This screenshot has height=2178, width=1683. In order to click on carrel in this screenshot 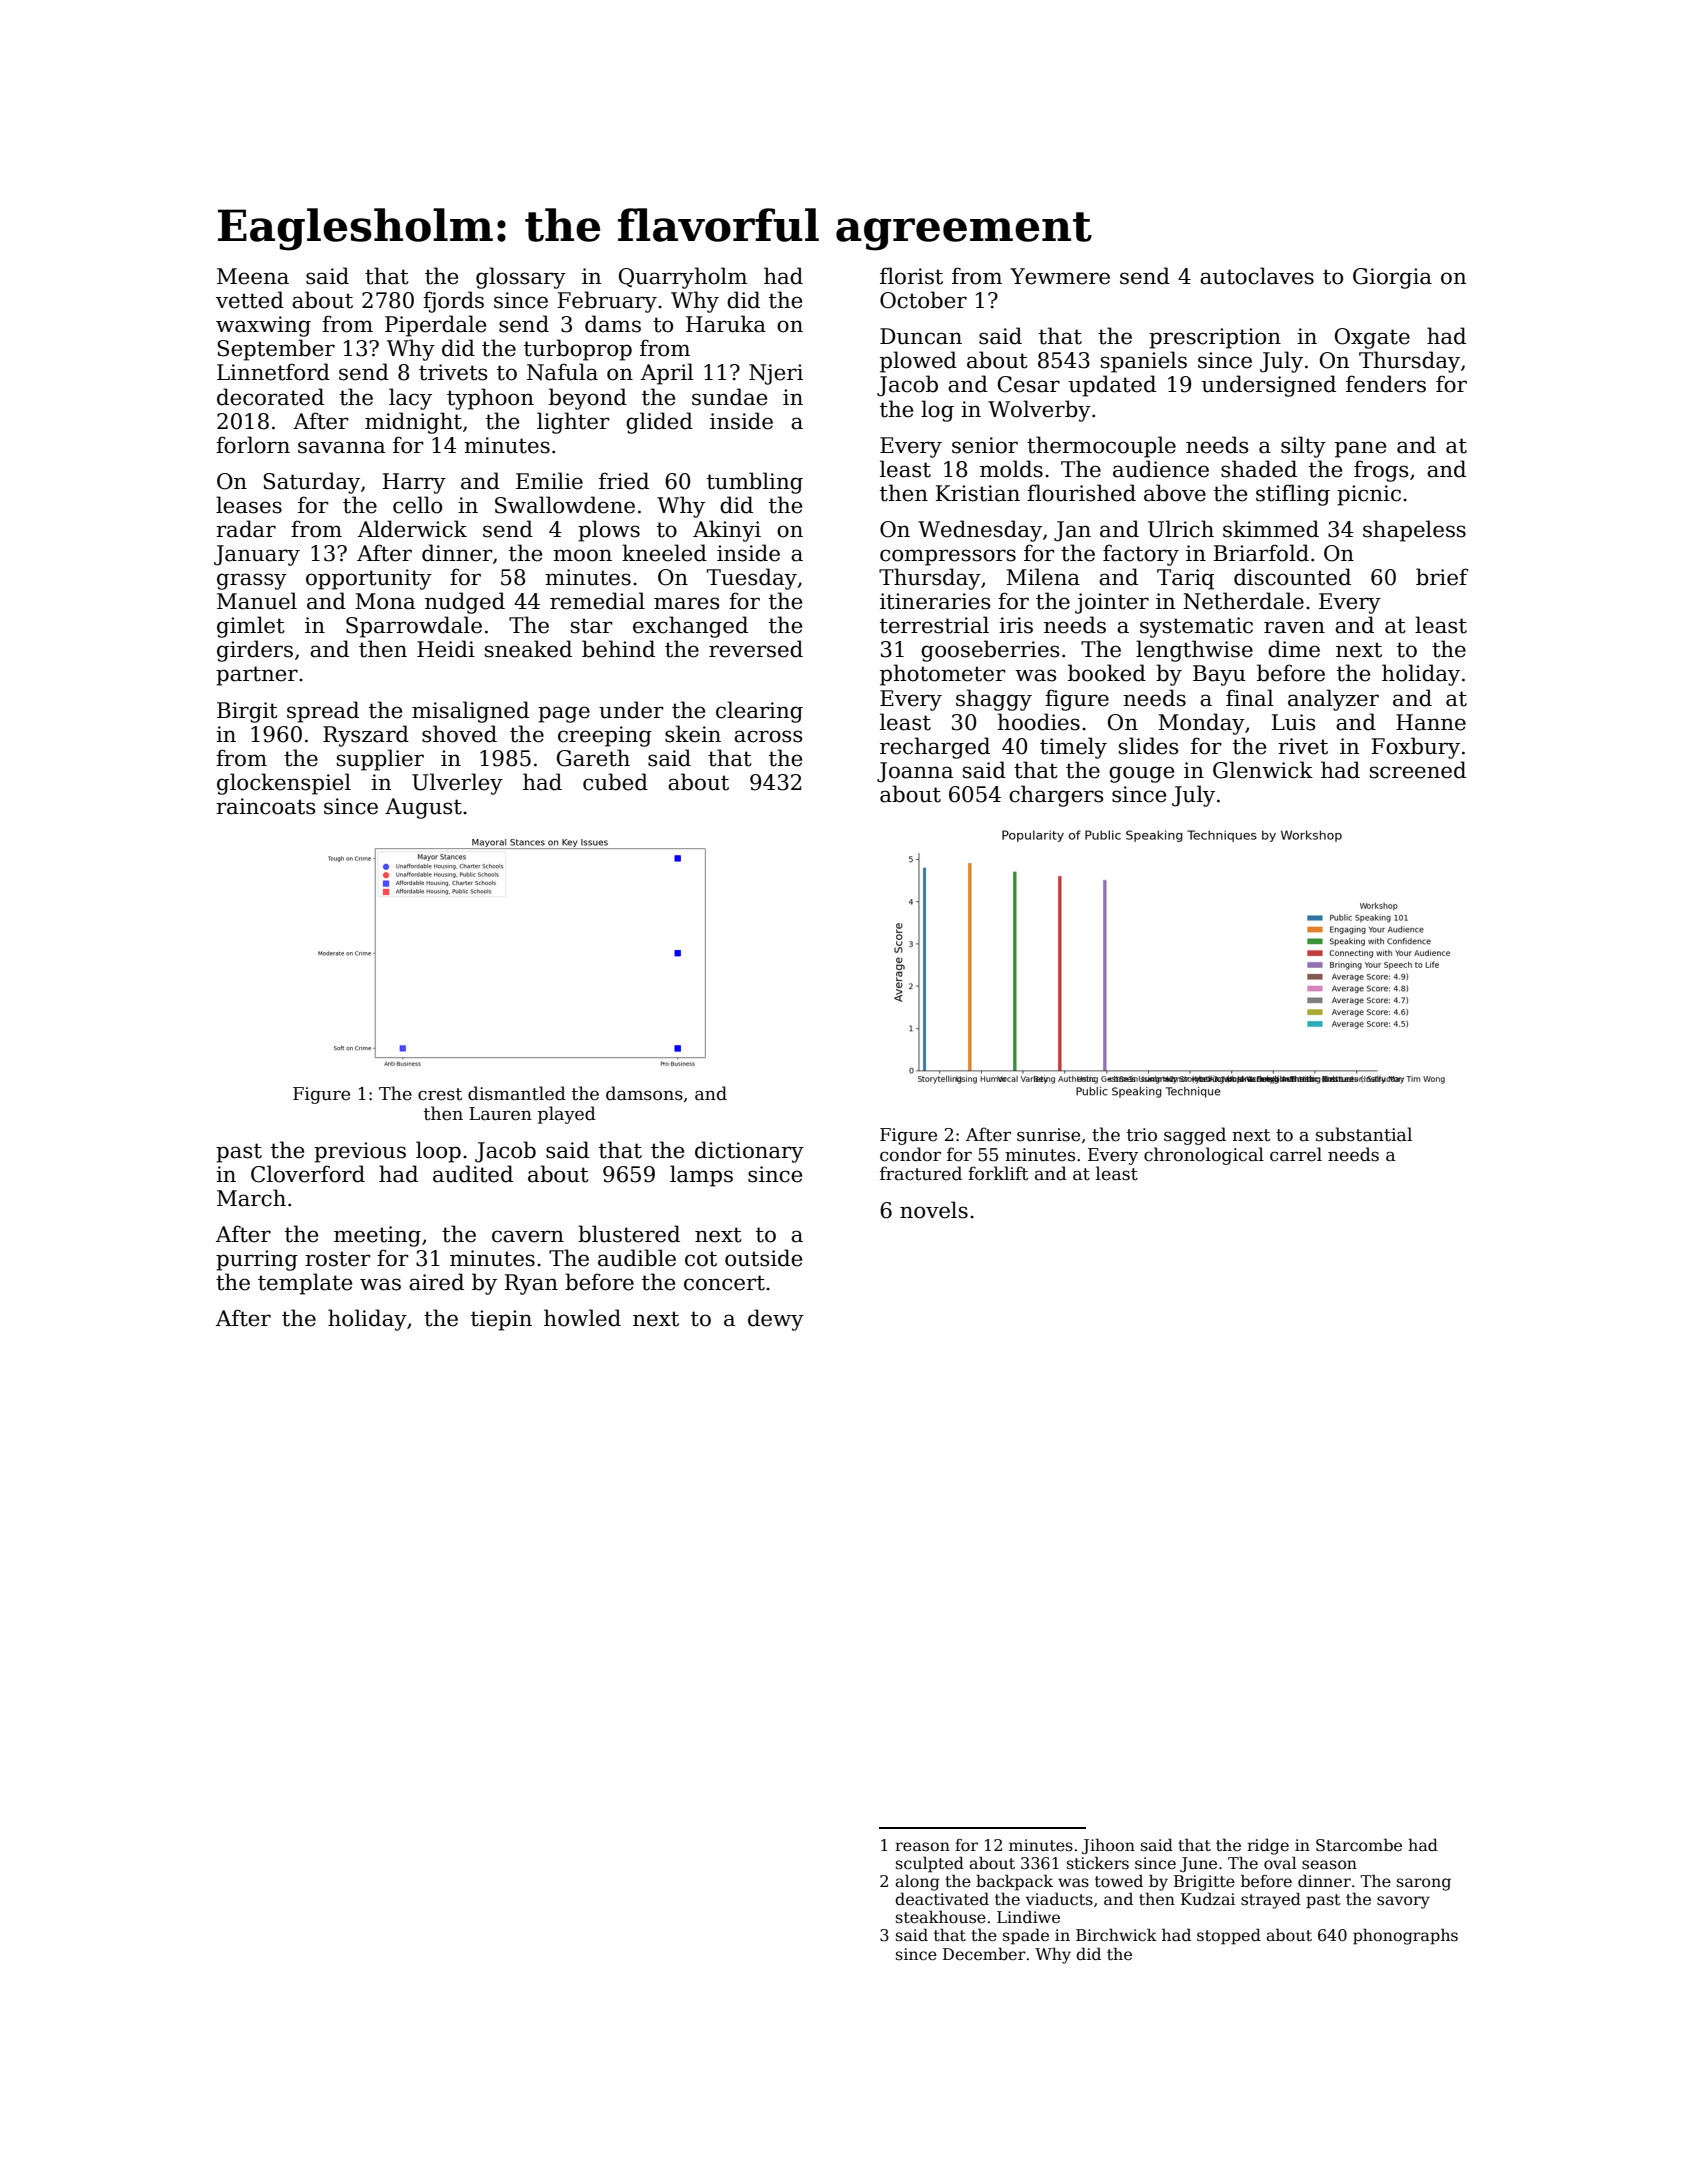, I will do `click(1296, 1154)`.
